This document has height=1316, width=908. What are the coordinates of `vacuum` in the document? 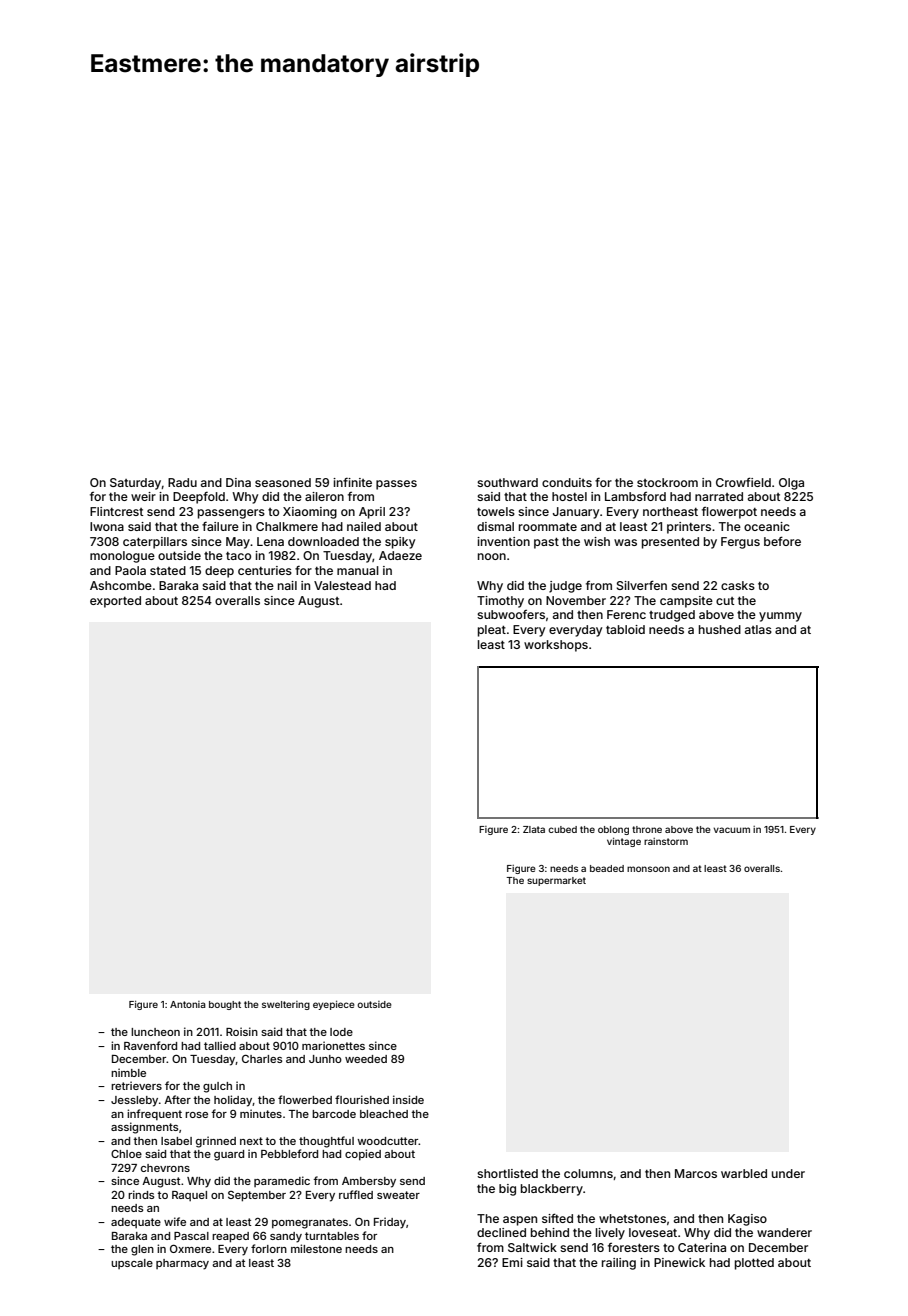 It's located at (732, 830).
